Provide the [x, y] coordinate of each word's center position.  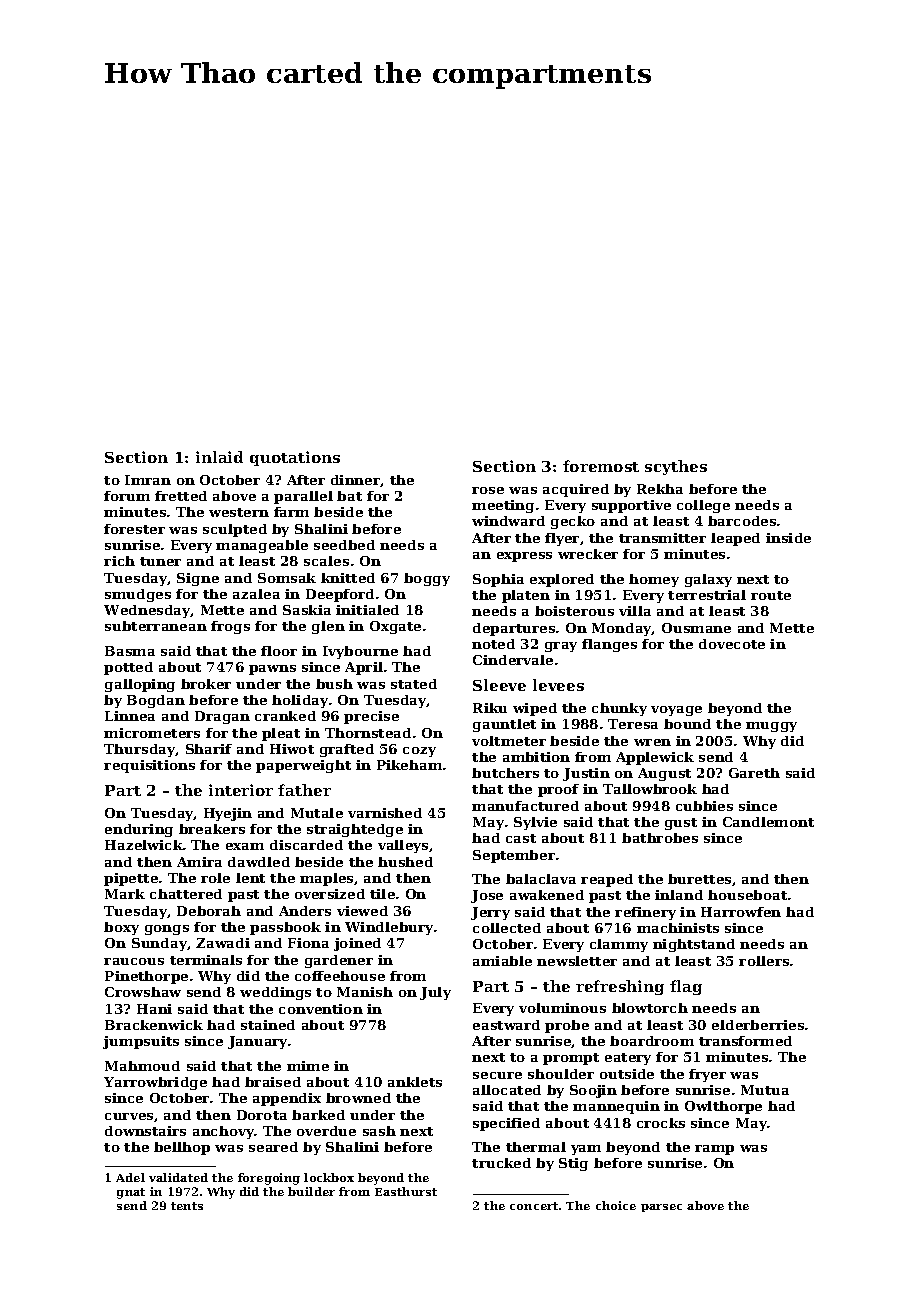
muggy [771, 727]
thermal [536, 1147]
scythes [676, 467]
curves [129, 1116]
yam [586, 1150]
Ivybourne [360, 652]
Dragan [222, 717]
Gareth [754, 773]
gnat [131, 1193]
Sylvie [535, 823]
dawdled [259, 862]
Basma [130, 651]
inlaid [219, 457]
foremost [601, 466]
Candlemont [768, 822]
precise [371, 717]
